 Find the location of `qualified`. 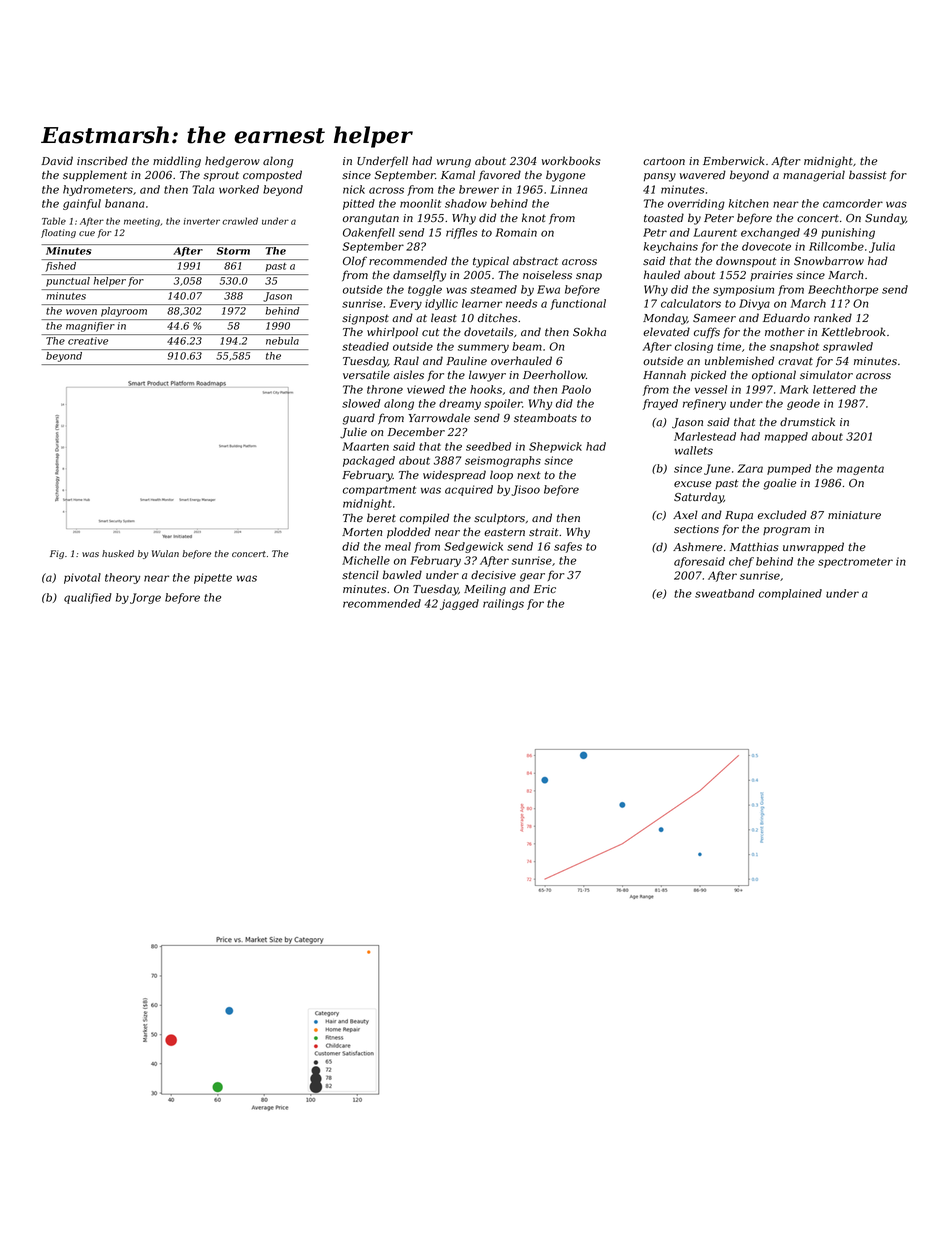

qualified is located at coordinates (88, 598).
